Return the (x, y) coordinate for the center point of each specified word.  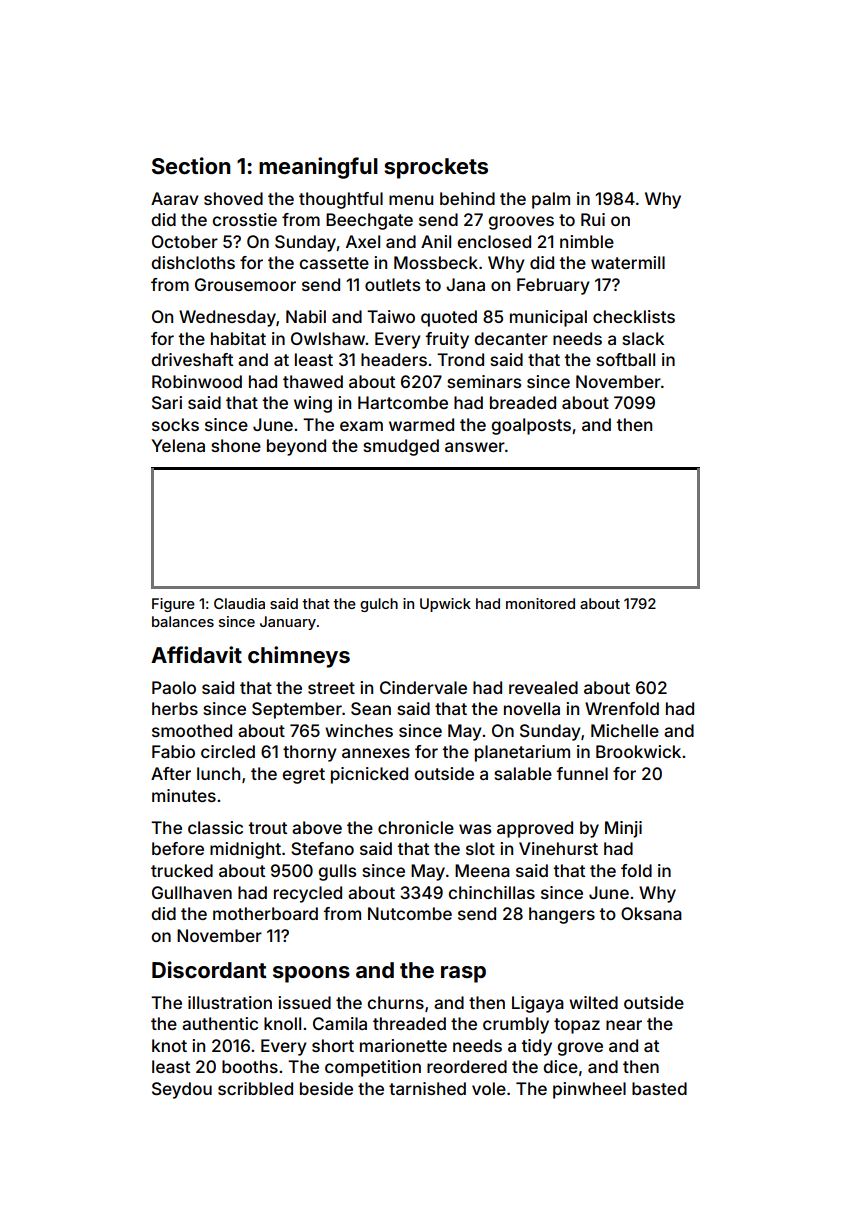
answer (475, 447)
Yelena (178, 445)
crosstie (244, 219)
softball (625, 359)
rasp (463, 974)
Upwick (445, 605)
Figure (173, 605)
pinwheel (589, 1090)
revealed (543, 687)
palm (551, 200)
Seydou (182, 1090)
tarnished (427, 1088)
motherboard (265, 913)
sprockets (436, 168)
